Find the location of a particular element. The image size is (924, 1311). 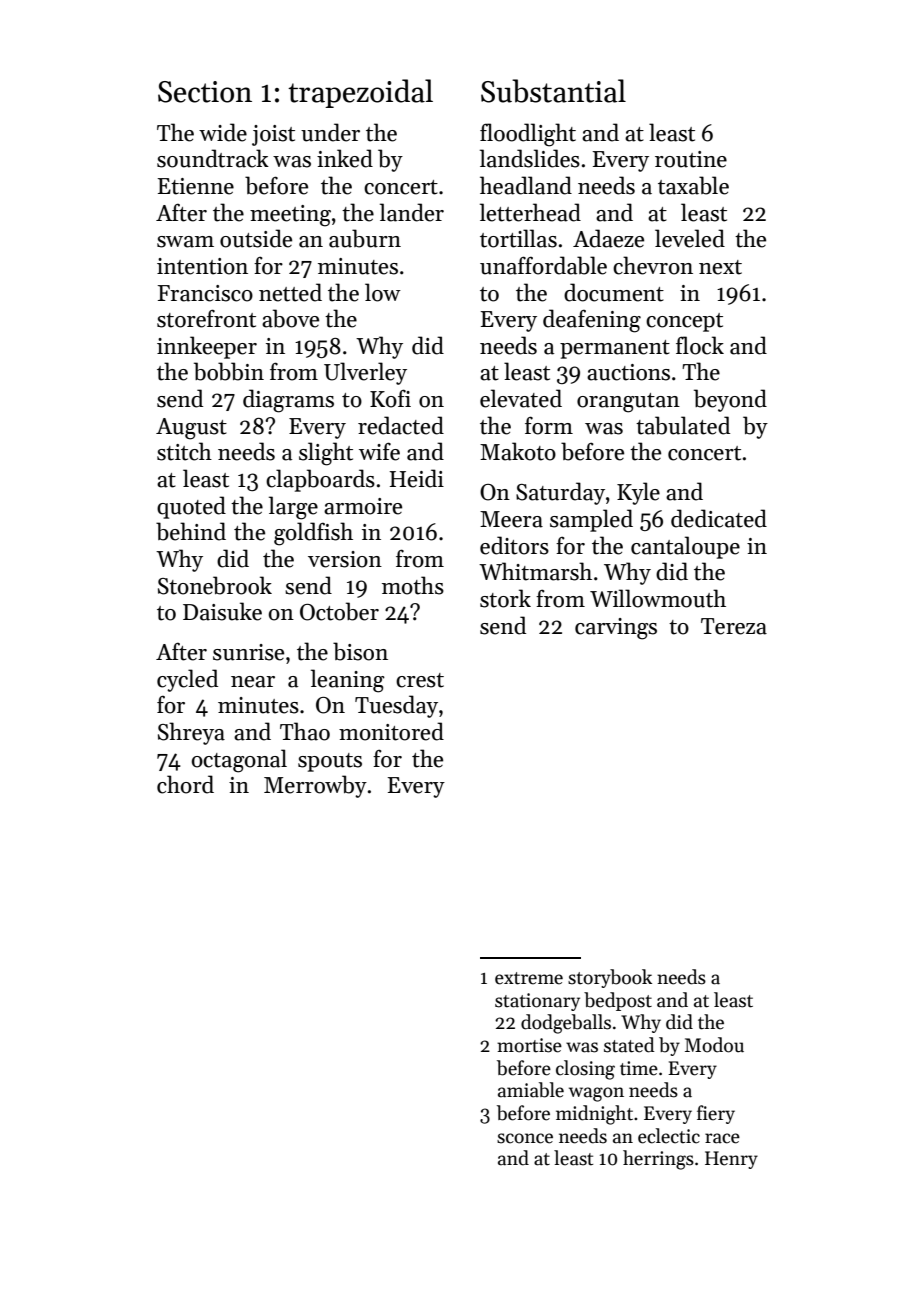

Tereza is located at coordinates (734, 626).
